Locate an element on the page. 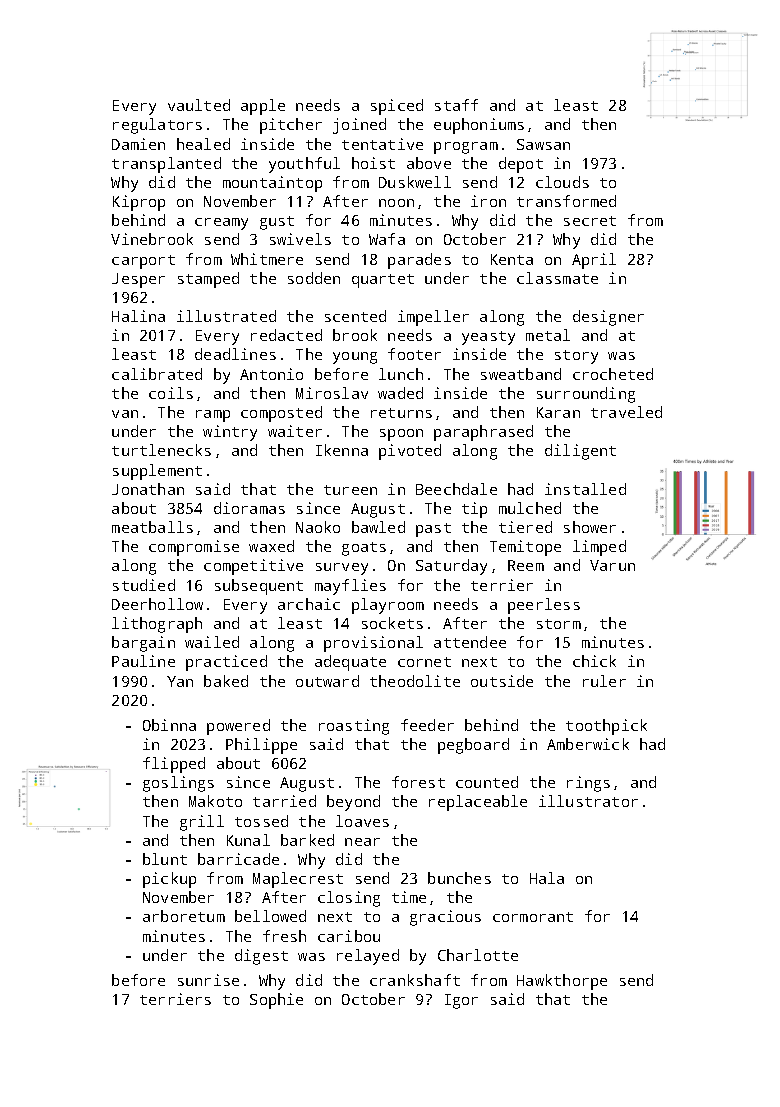 The width and height of the document is (780, 1107). wintry is located at coordinates (230, 433).
